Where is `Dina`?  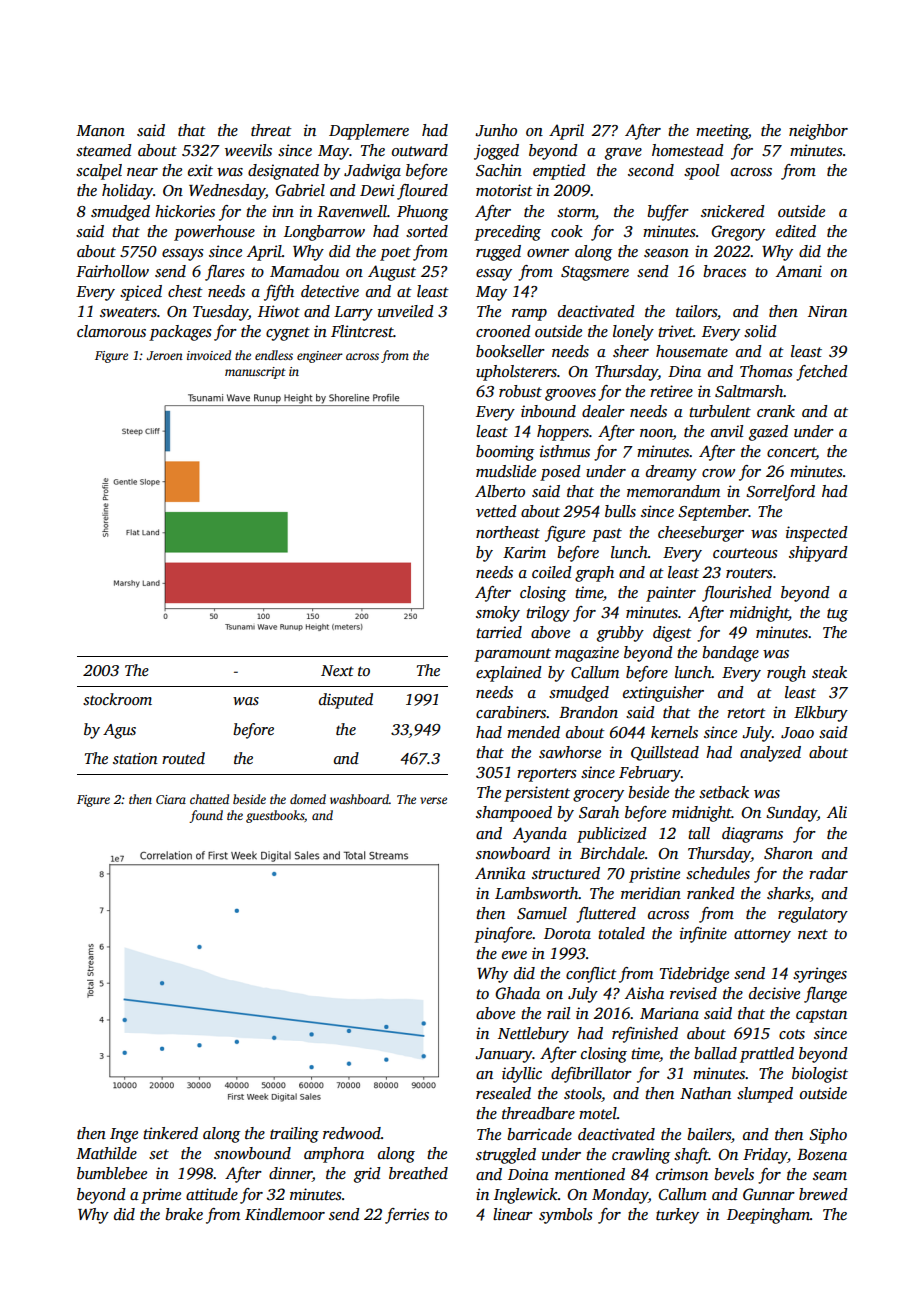 Dina is located at coordinates (684, 371).
